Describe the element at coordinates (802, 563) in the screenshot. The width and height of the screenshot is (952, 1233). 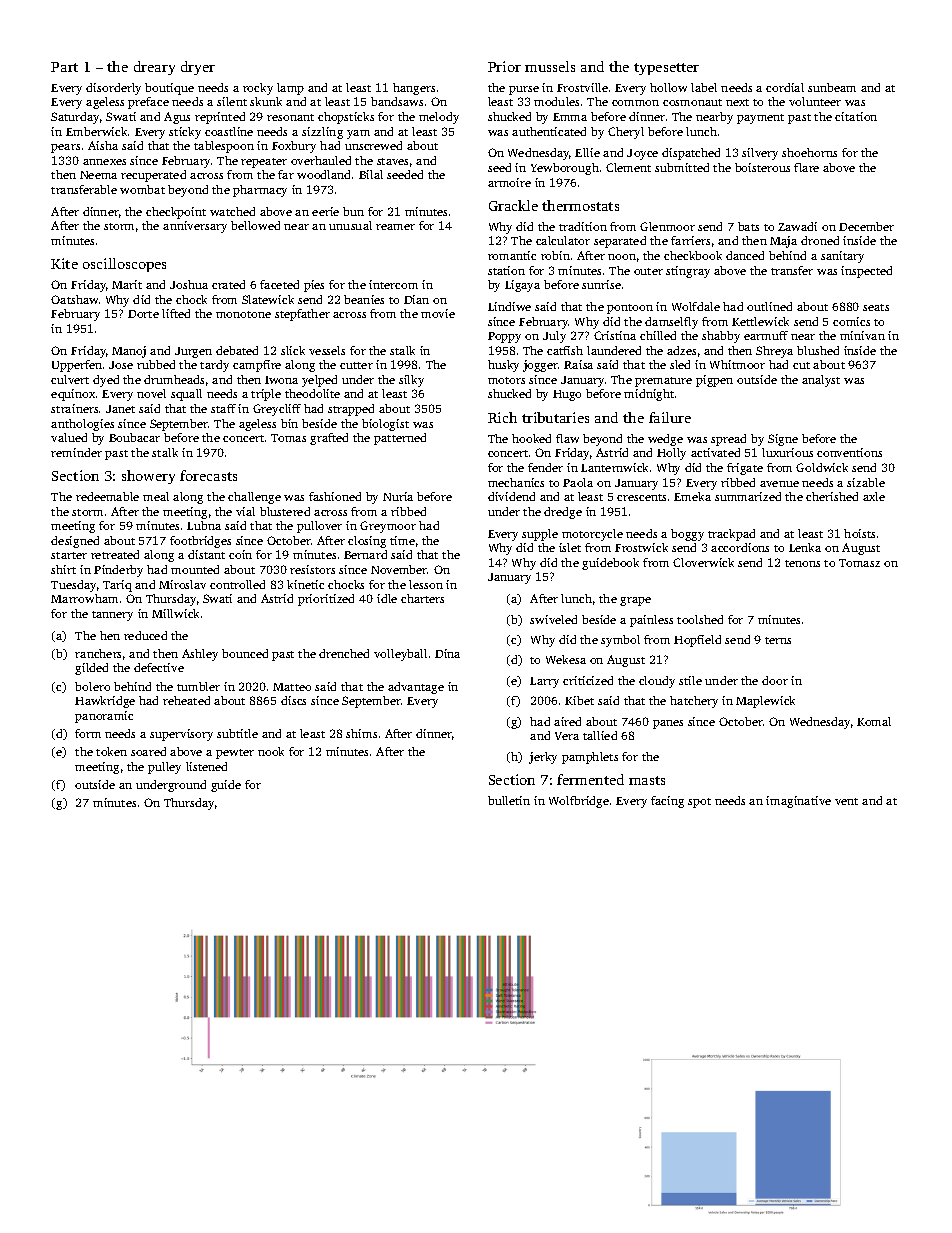
I see `tenons` at that location.
